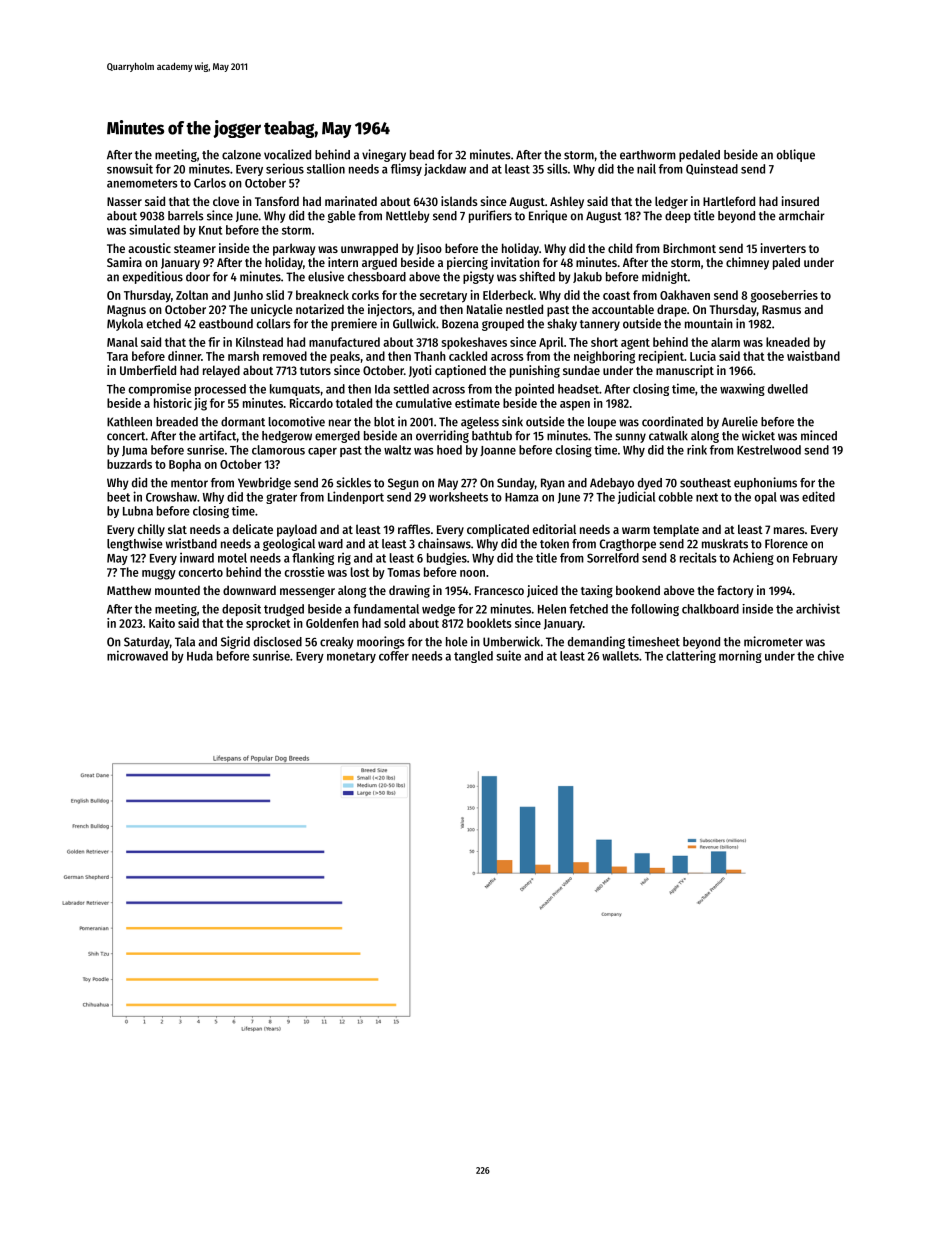 This screenshot has height=1233, width=952. Describe the element at coordinates (515, 262) in the screenshot. I see `invitation` at that location.
